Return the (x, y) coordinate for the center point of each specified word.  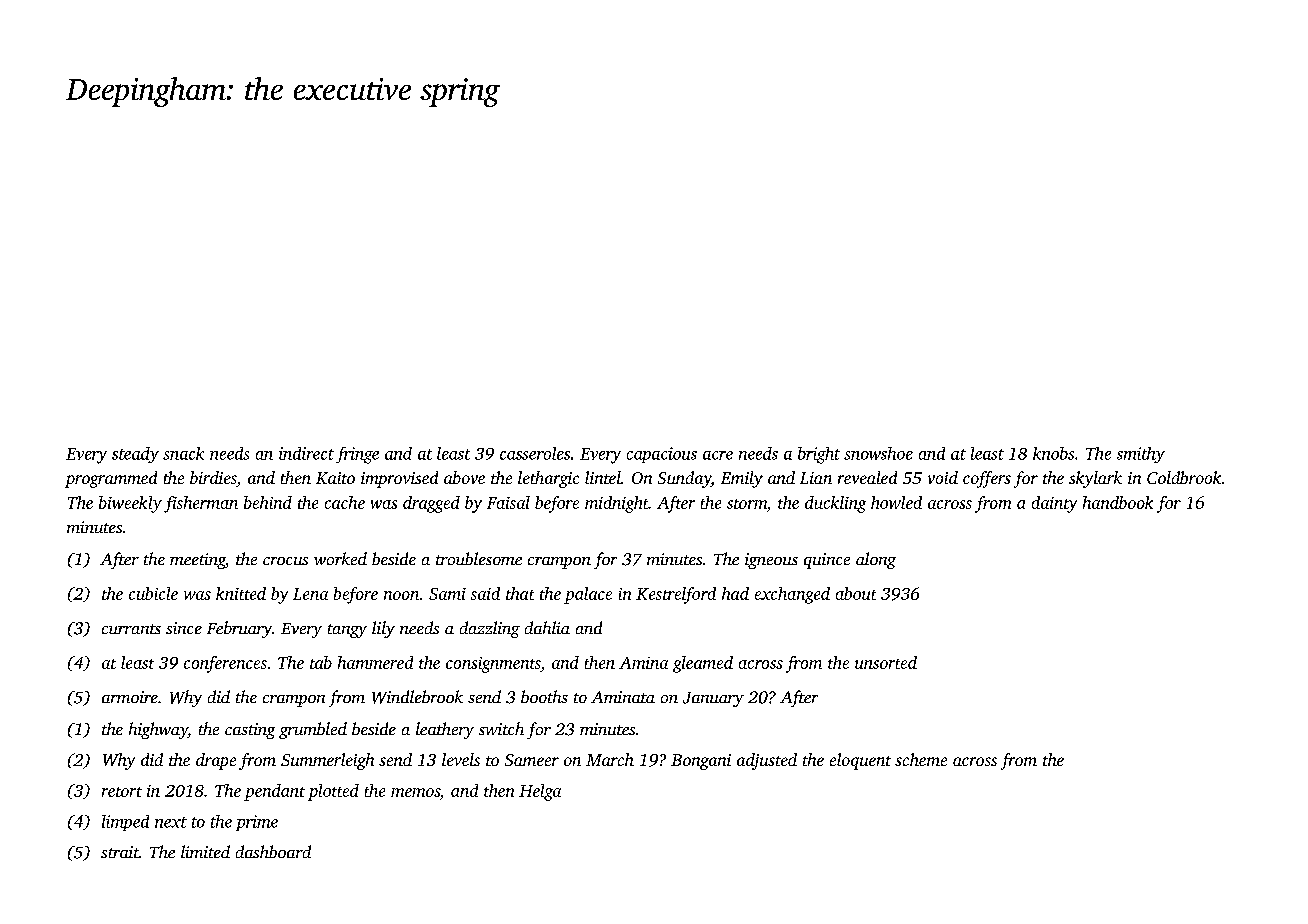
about (856, 593)
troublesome (479, 558)
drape (216, 761)
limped (125, 823)
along (876, 560)
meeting (198, 561)
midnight (617, 504)
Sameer (532, 760)
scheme (921, 759)
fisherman (201, 504)
